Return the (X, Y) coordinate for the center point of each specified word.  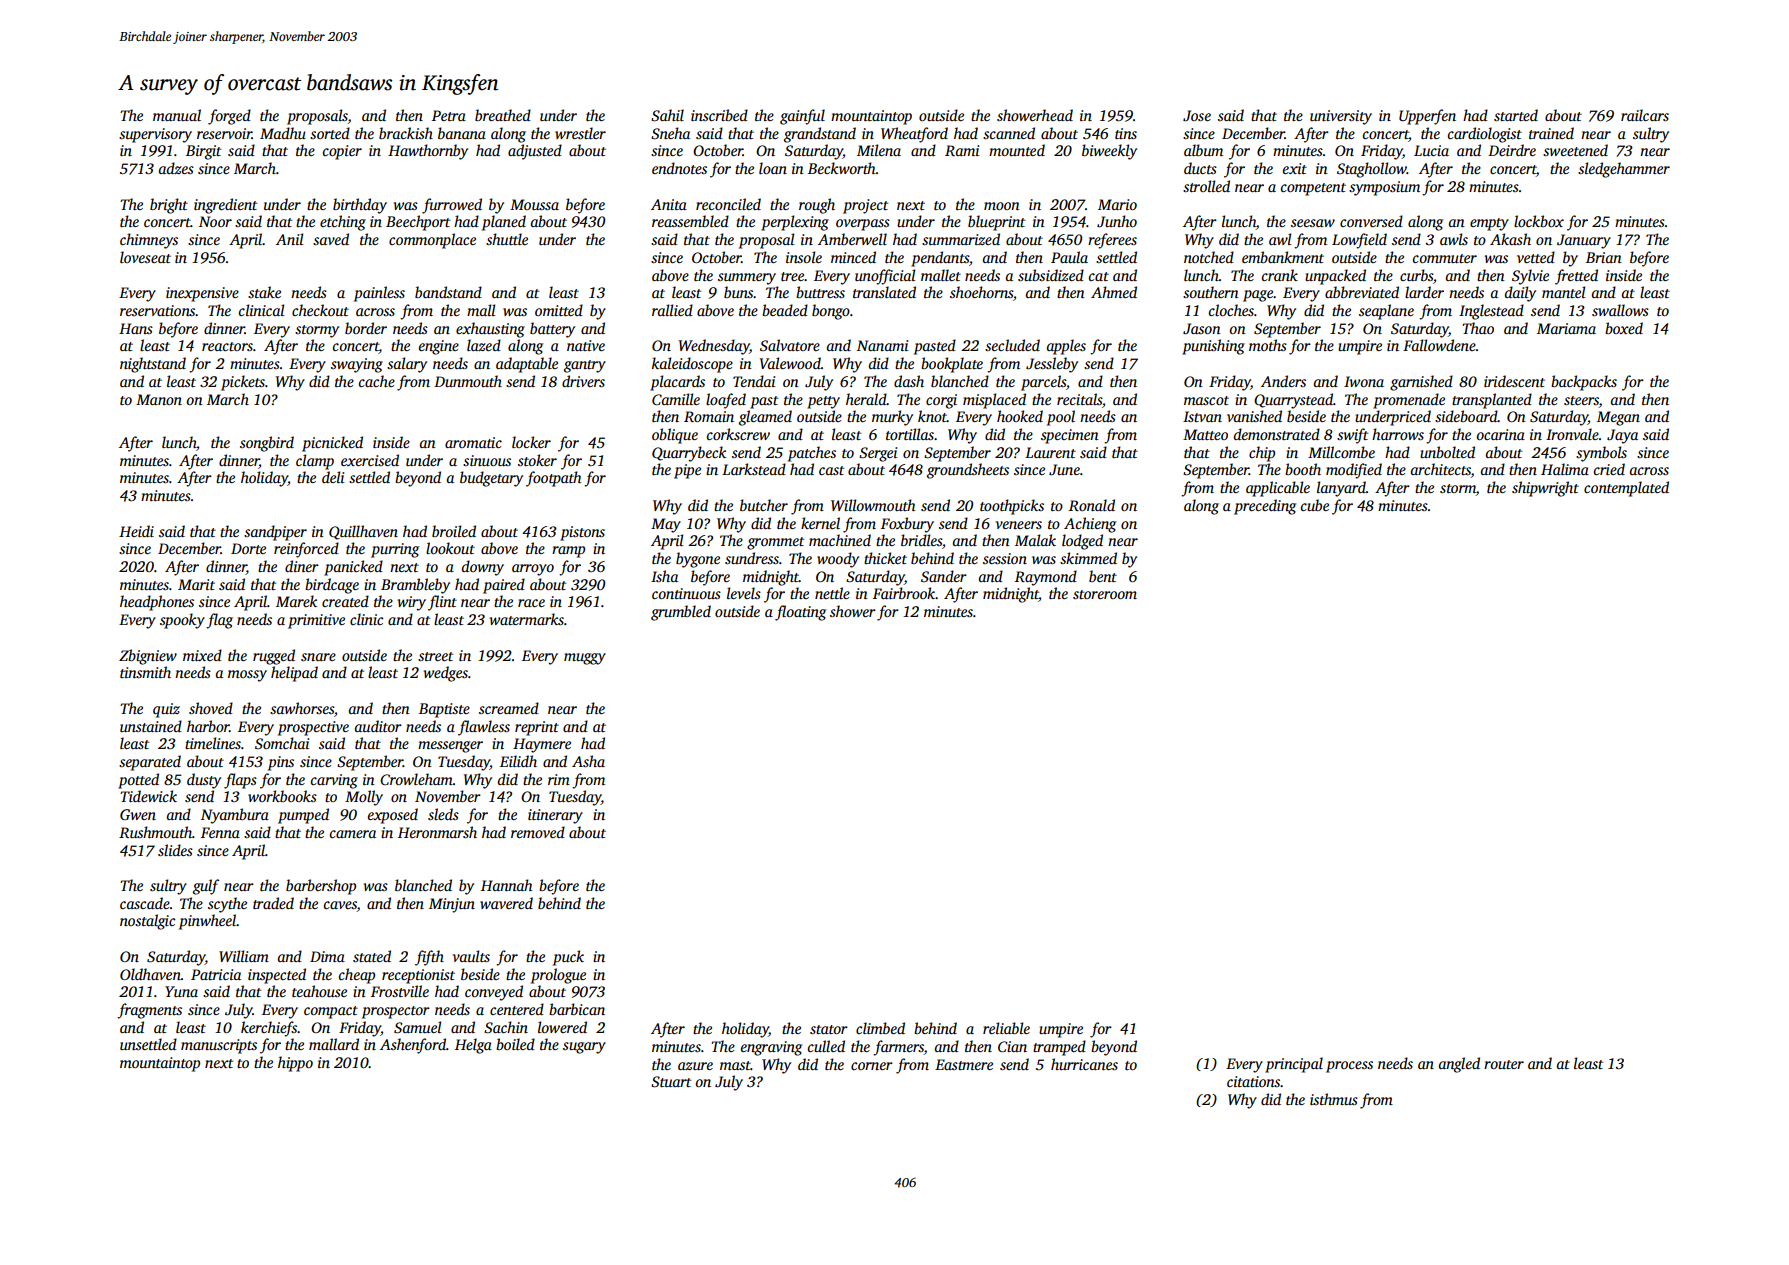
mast (735, 1065)
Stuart (671, 1082)
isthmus (1334, 1099)
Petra (449, 115)
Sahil (667, 115)
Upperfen (1427, 117)
